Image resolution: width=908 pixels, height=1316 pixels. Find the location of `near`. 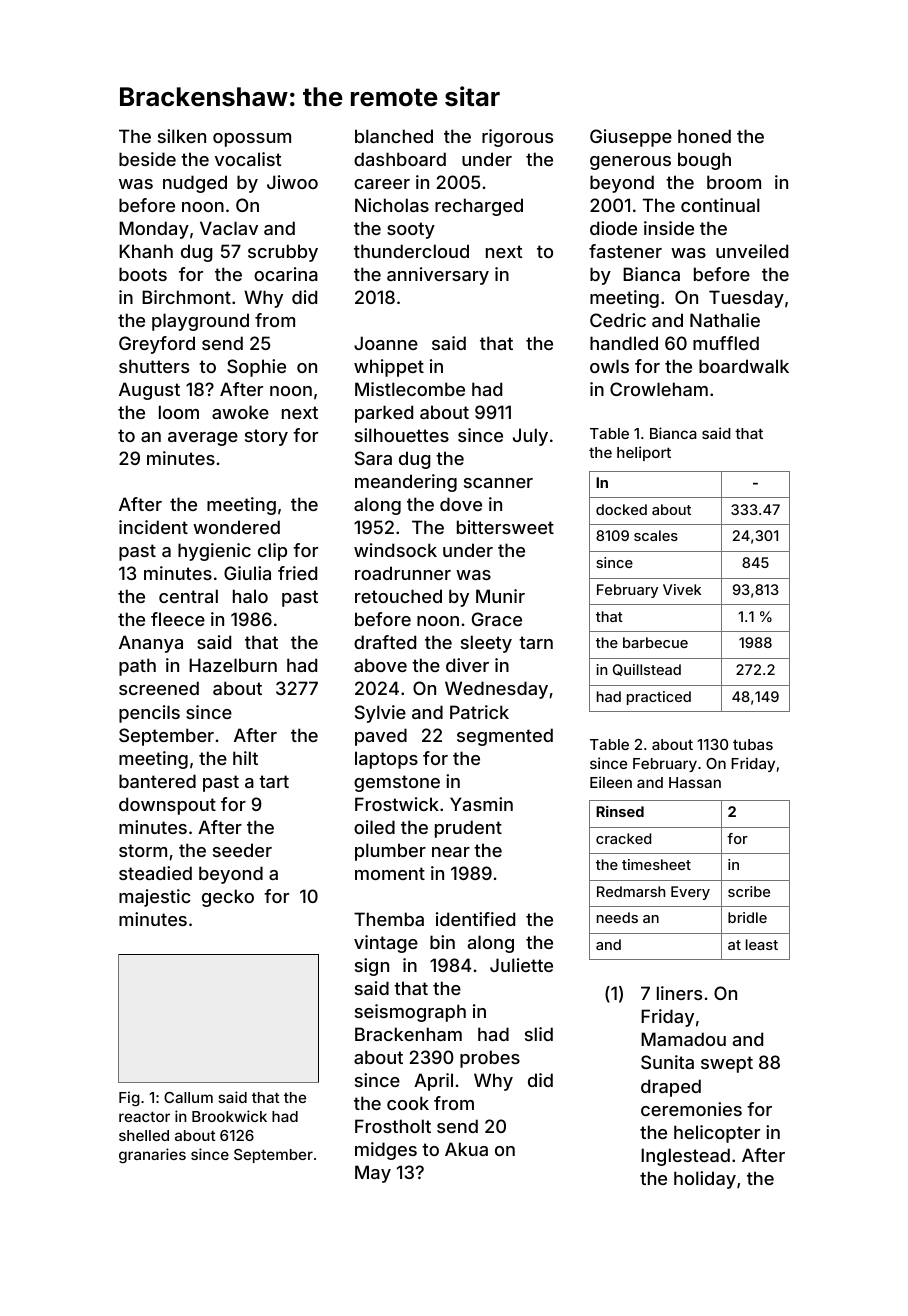

near is located at coordinates (451, 852).
